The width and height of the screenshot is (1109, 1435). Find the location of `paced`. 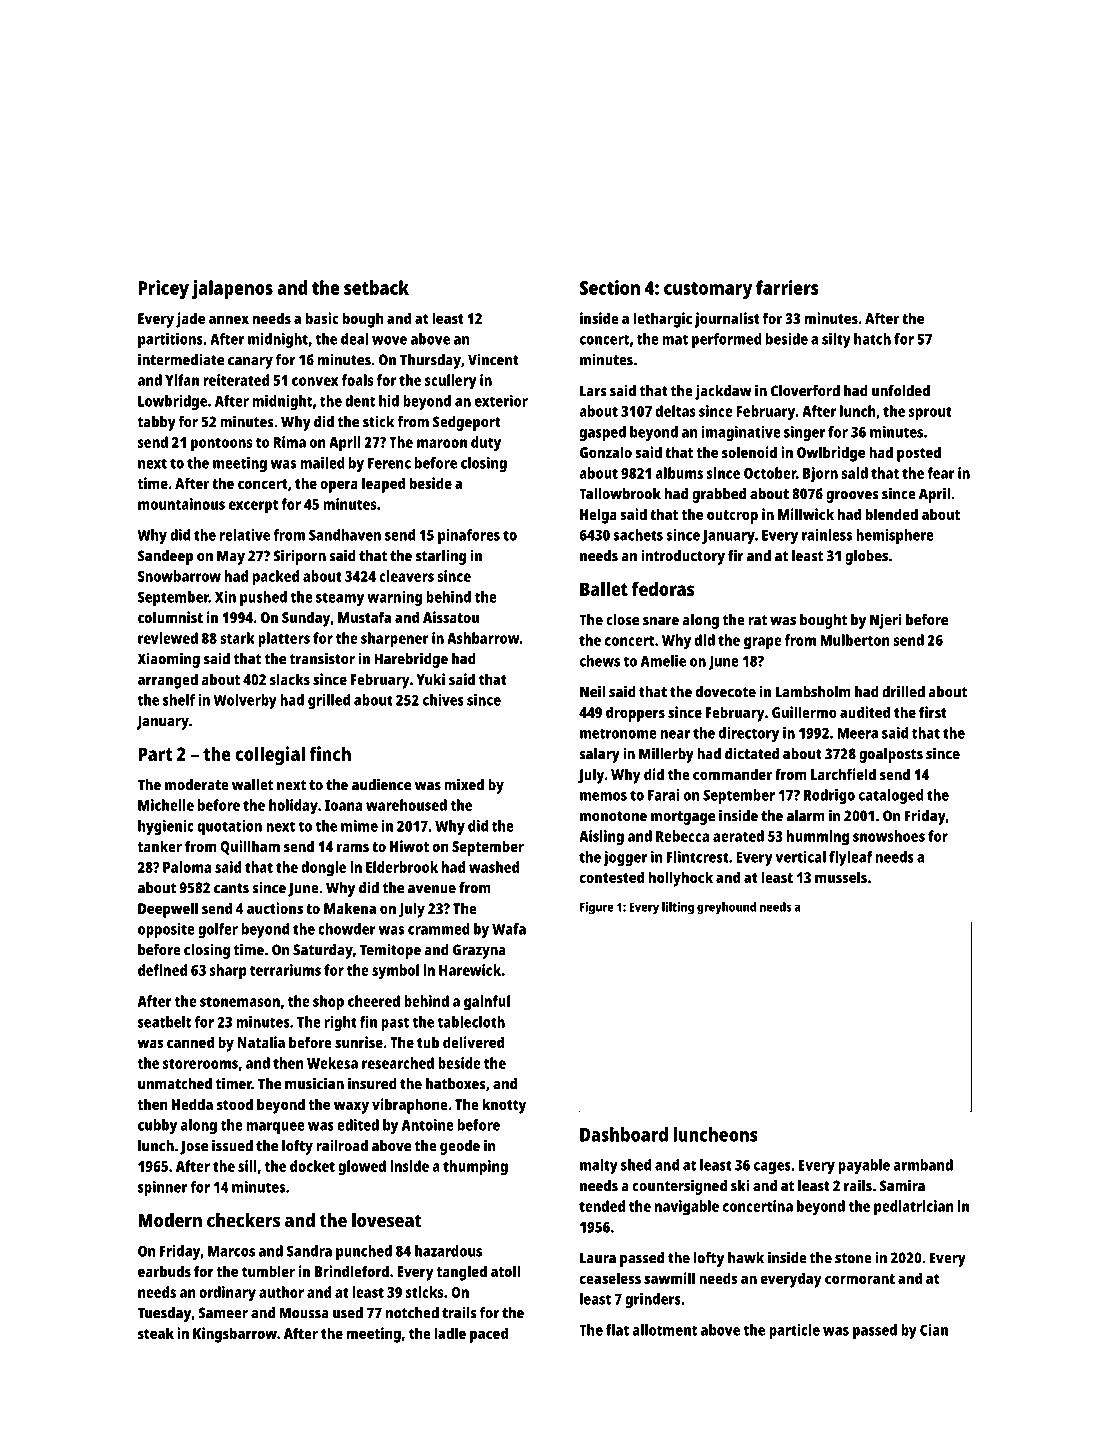

paced is located at coordinates (489, 1335).
